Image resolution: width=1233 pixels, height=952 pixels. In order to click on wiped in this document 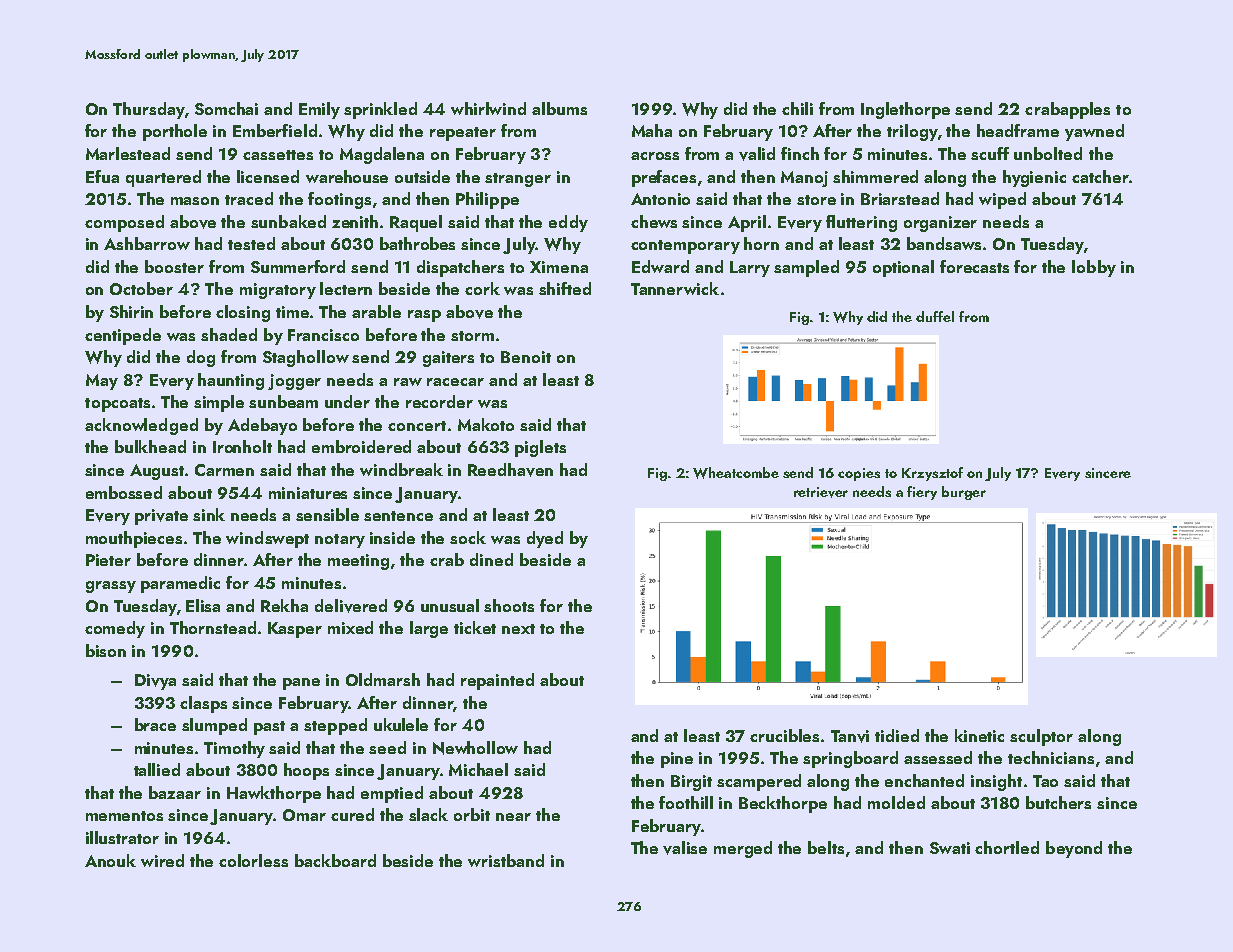, I will do `click(1002, 200)`.
